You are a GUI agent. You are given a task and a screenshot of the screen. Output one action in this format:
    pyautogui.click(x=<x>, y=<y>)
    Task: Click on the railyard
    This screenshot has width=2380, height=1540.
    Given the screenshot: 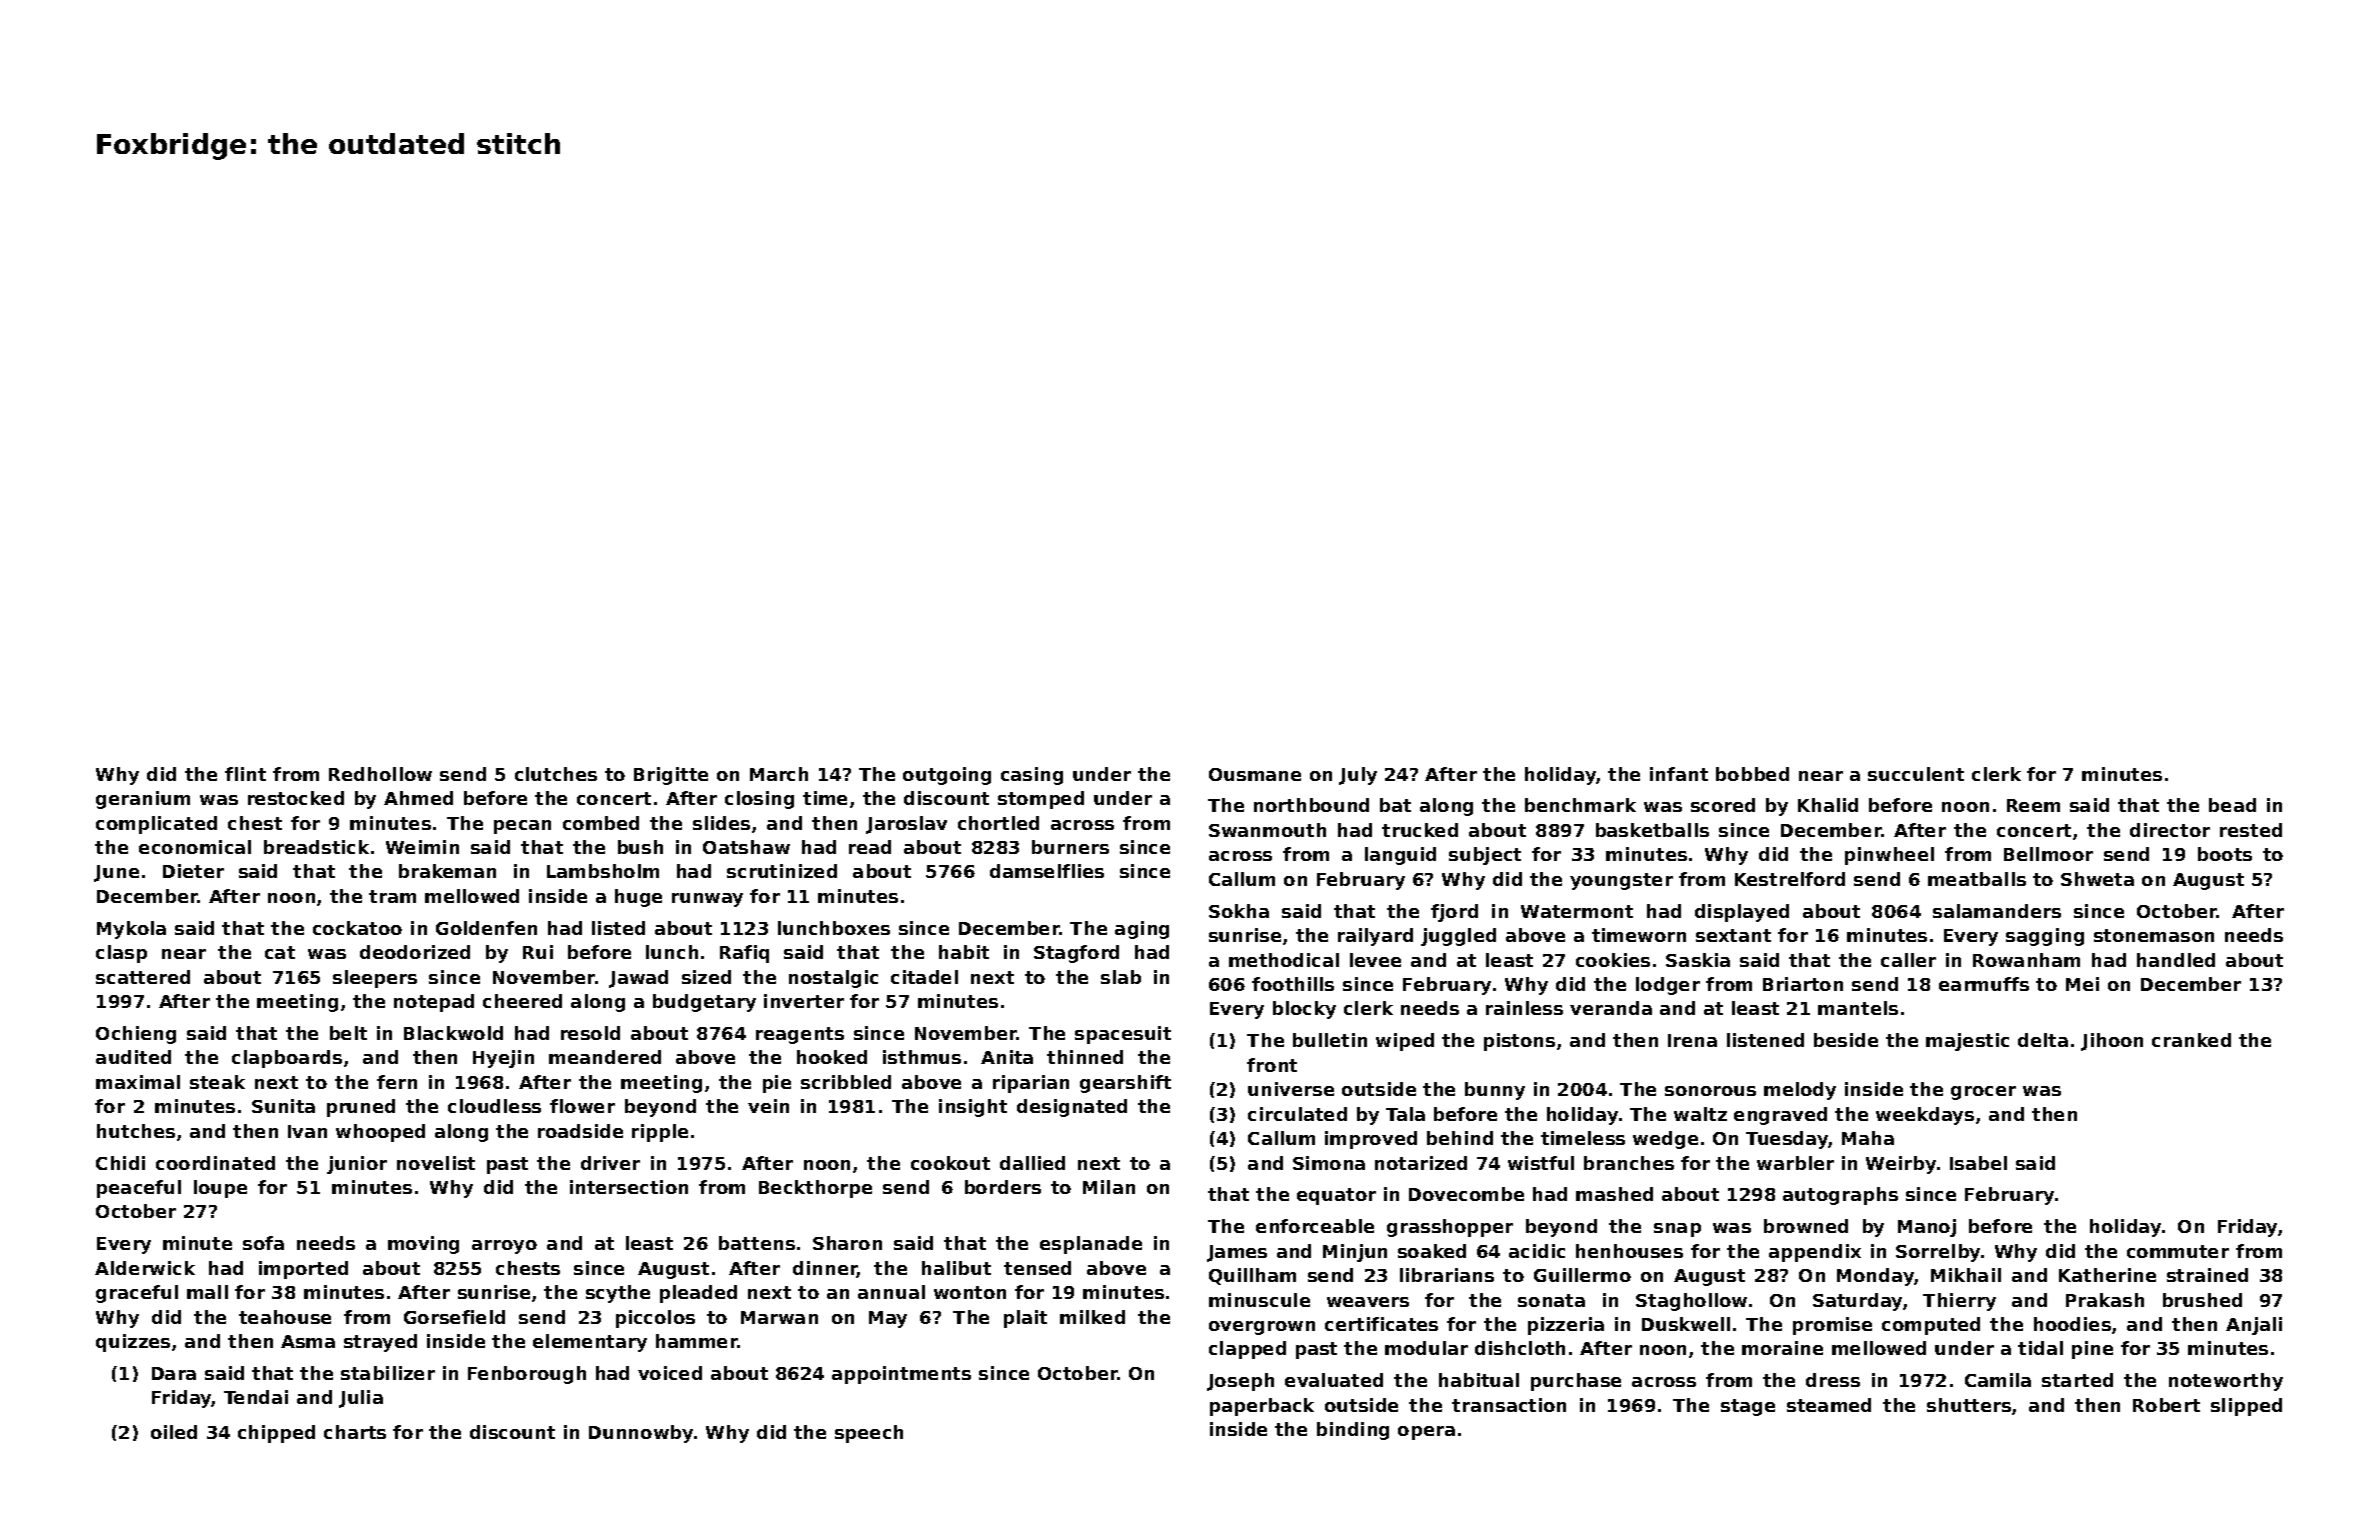 What is the action you would take?
    pyautogui.click(x=1375, y=937)
